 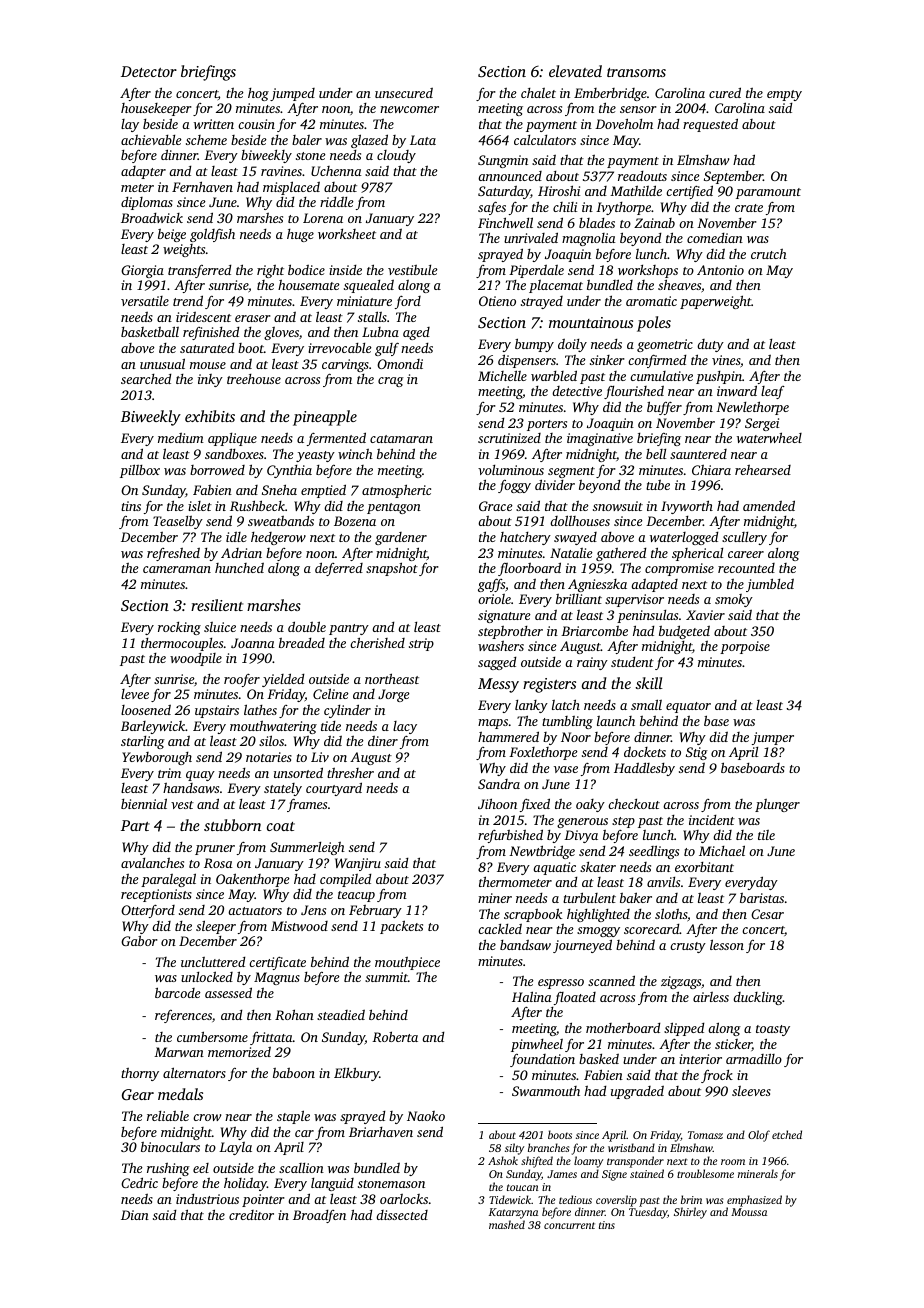 What do you see at coordinates (492, 208) in the page?
I see `safes` at bounding box center [492, 208].
